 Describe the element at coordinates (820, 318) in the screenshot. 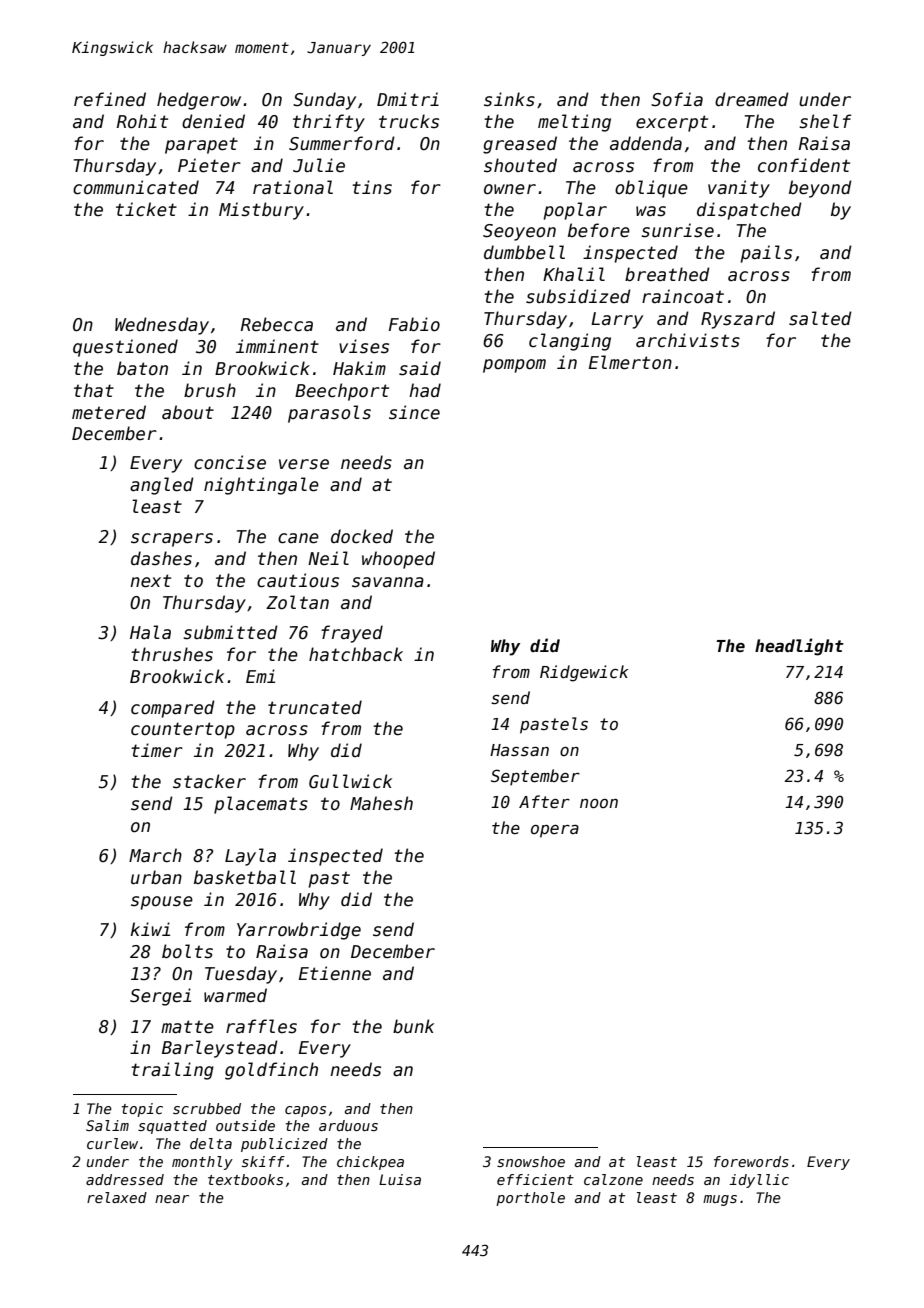

I see `salted` at that location.
